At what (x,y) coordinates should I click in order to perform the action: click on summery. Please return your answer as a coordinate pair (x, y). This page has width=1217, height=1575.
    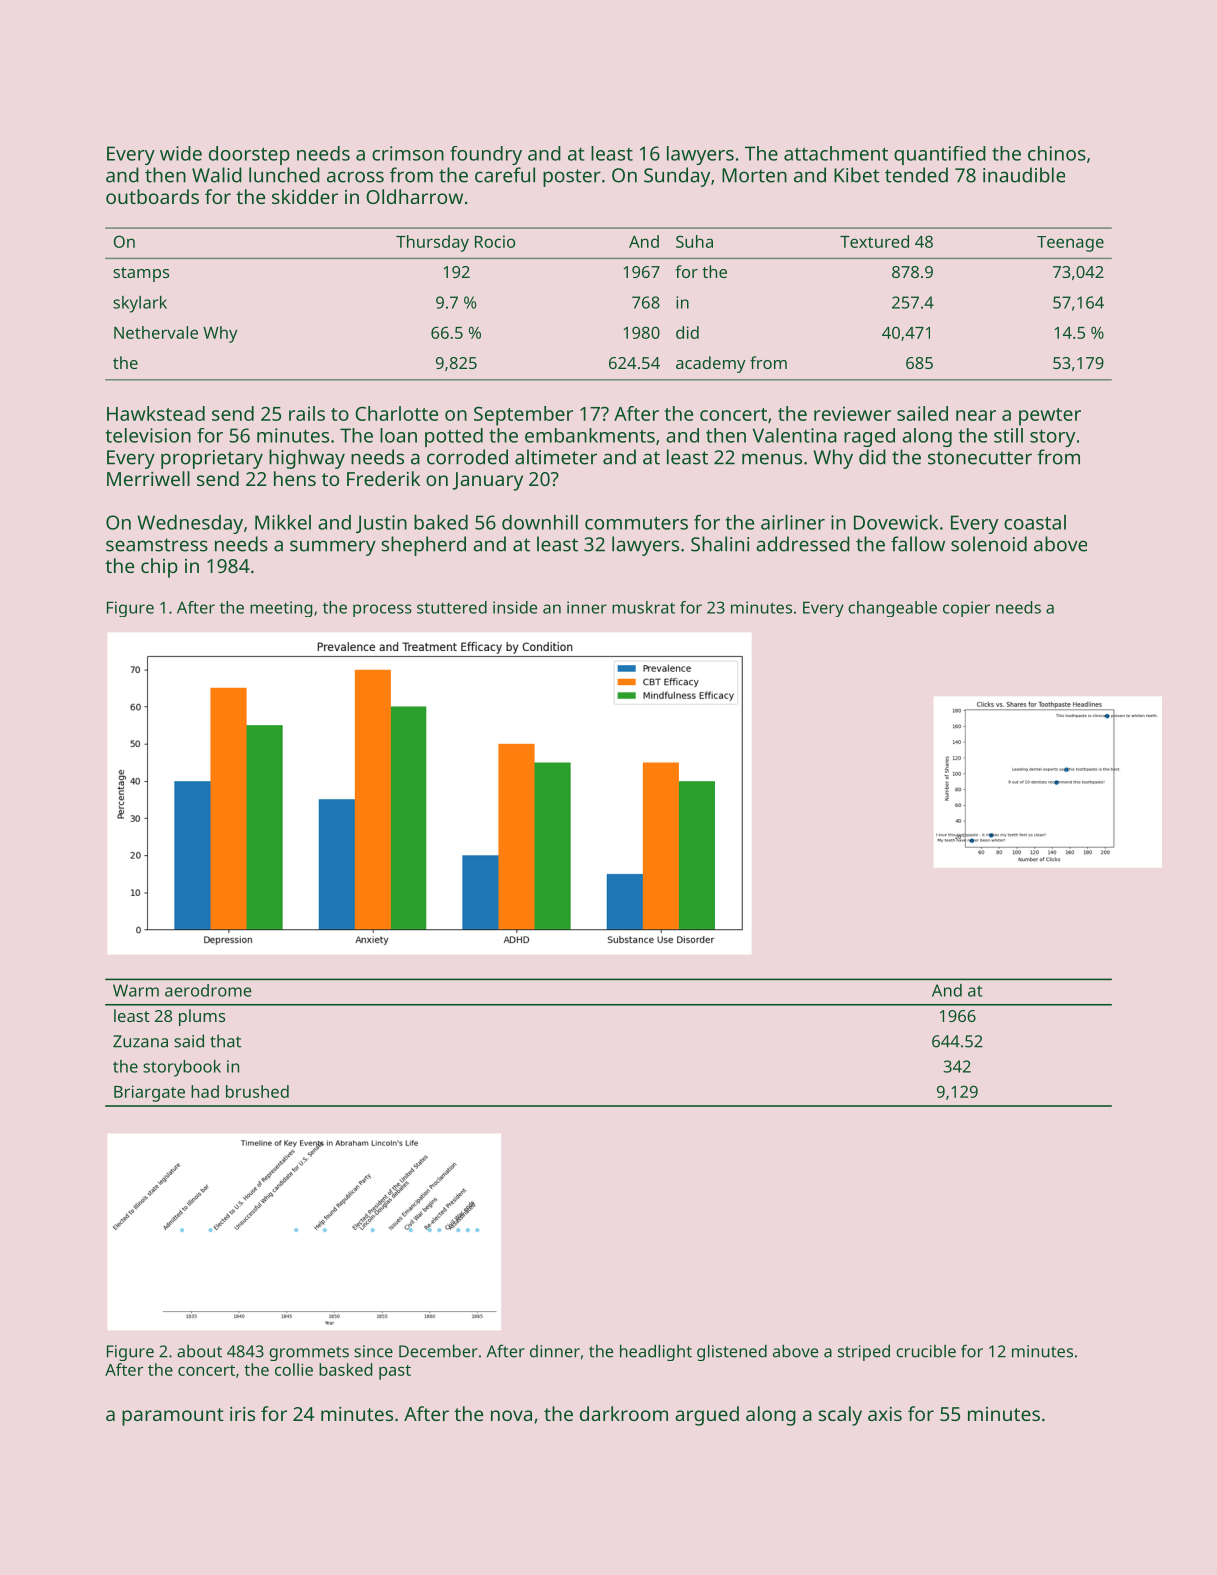
    Looking at the image, I should click on (333, 548).
